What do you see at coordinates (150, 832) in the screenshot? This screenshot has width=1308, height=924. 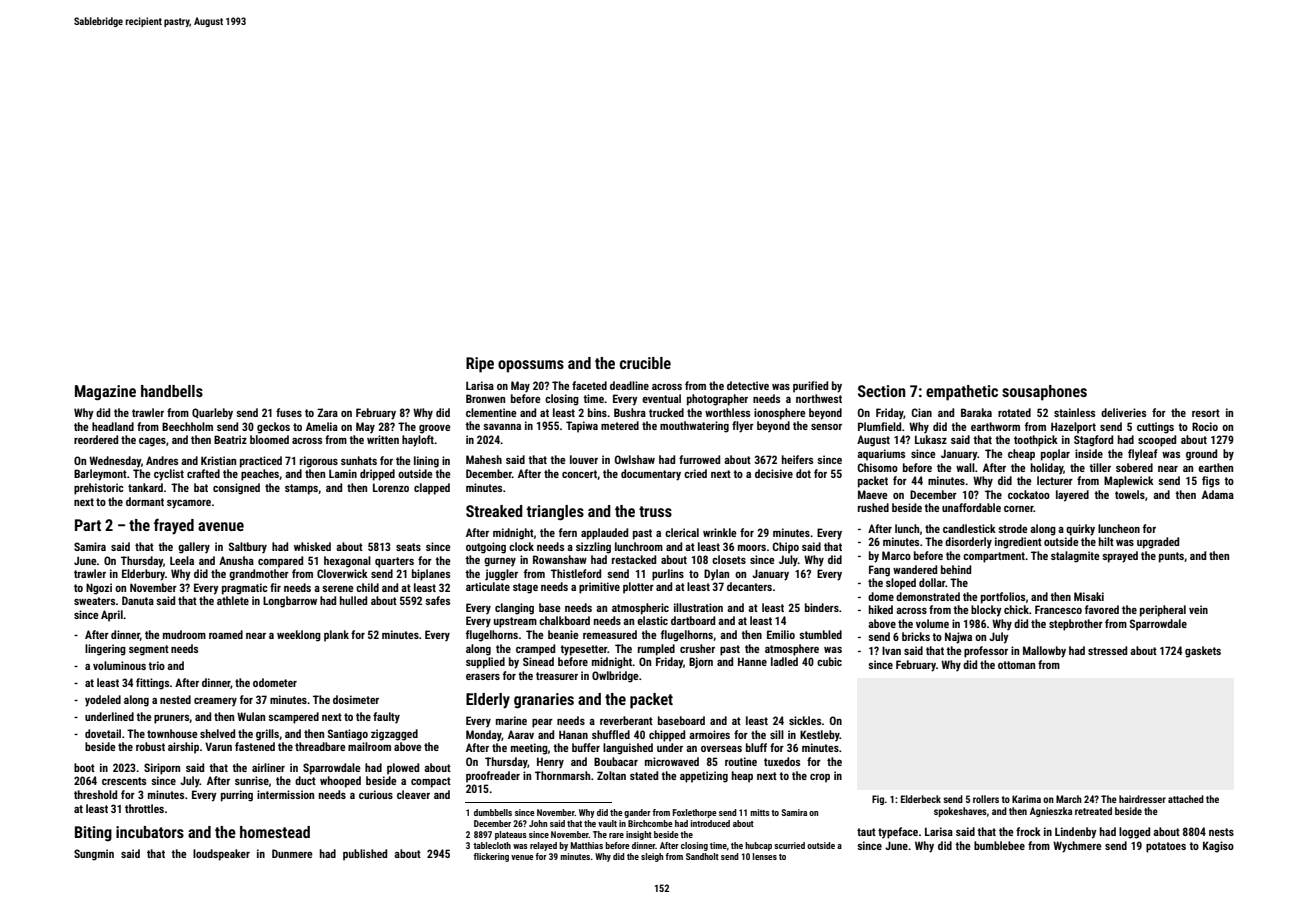 I see `incubators` at bounding box center [150, 832].
